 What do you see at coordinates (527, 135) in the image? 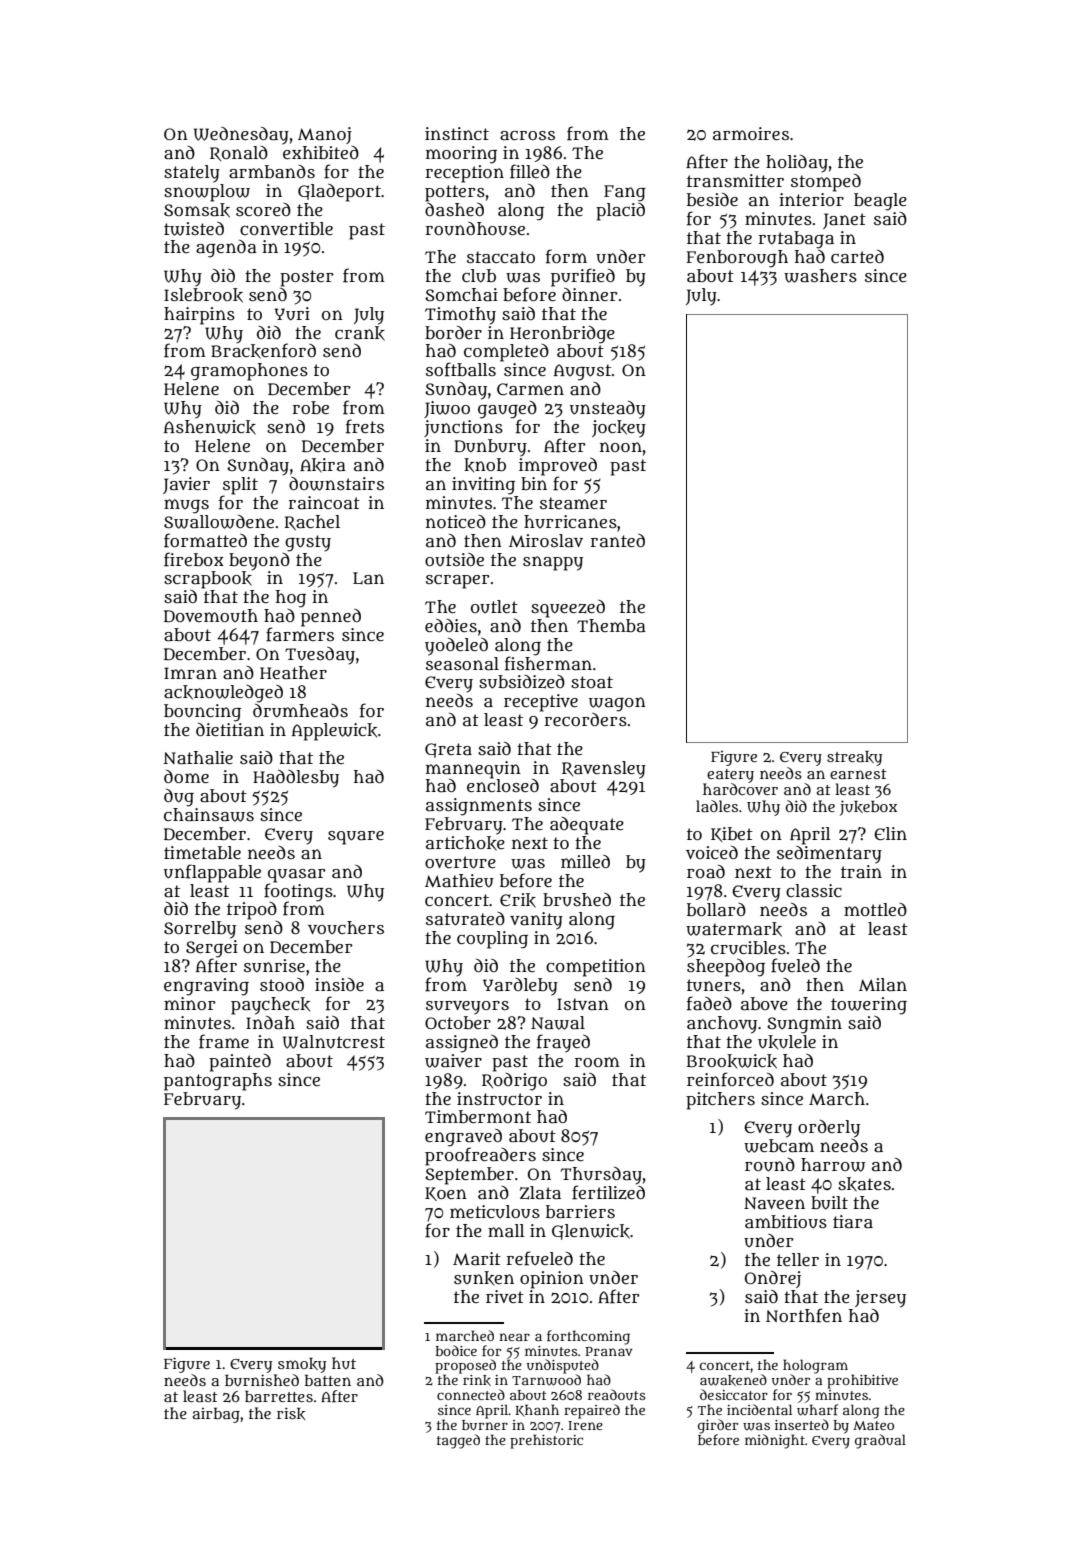
I see `across` at bounding box center [527, 135].
